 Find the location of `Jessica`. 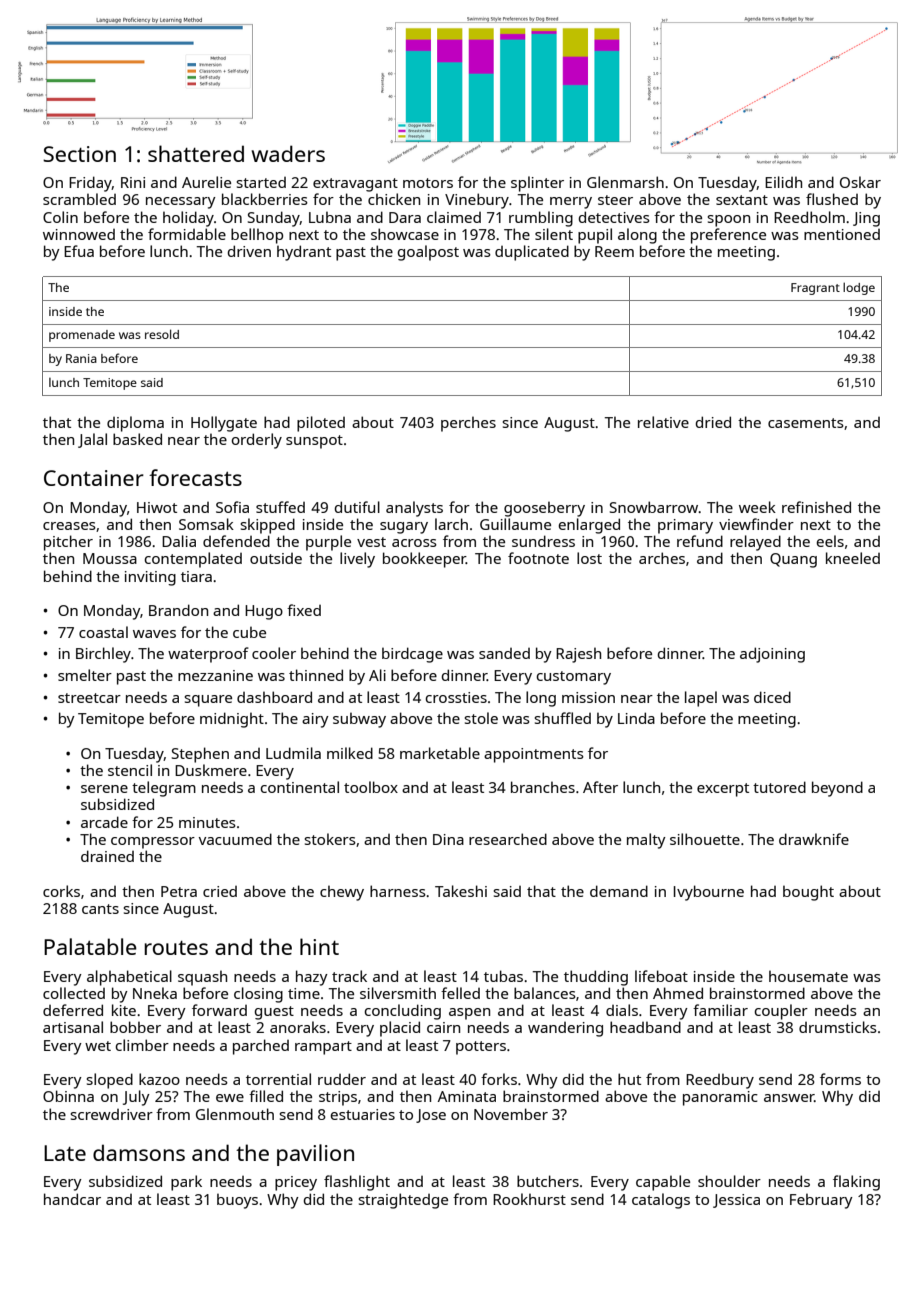

Jessica is located at coordinates (736, 1201).
